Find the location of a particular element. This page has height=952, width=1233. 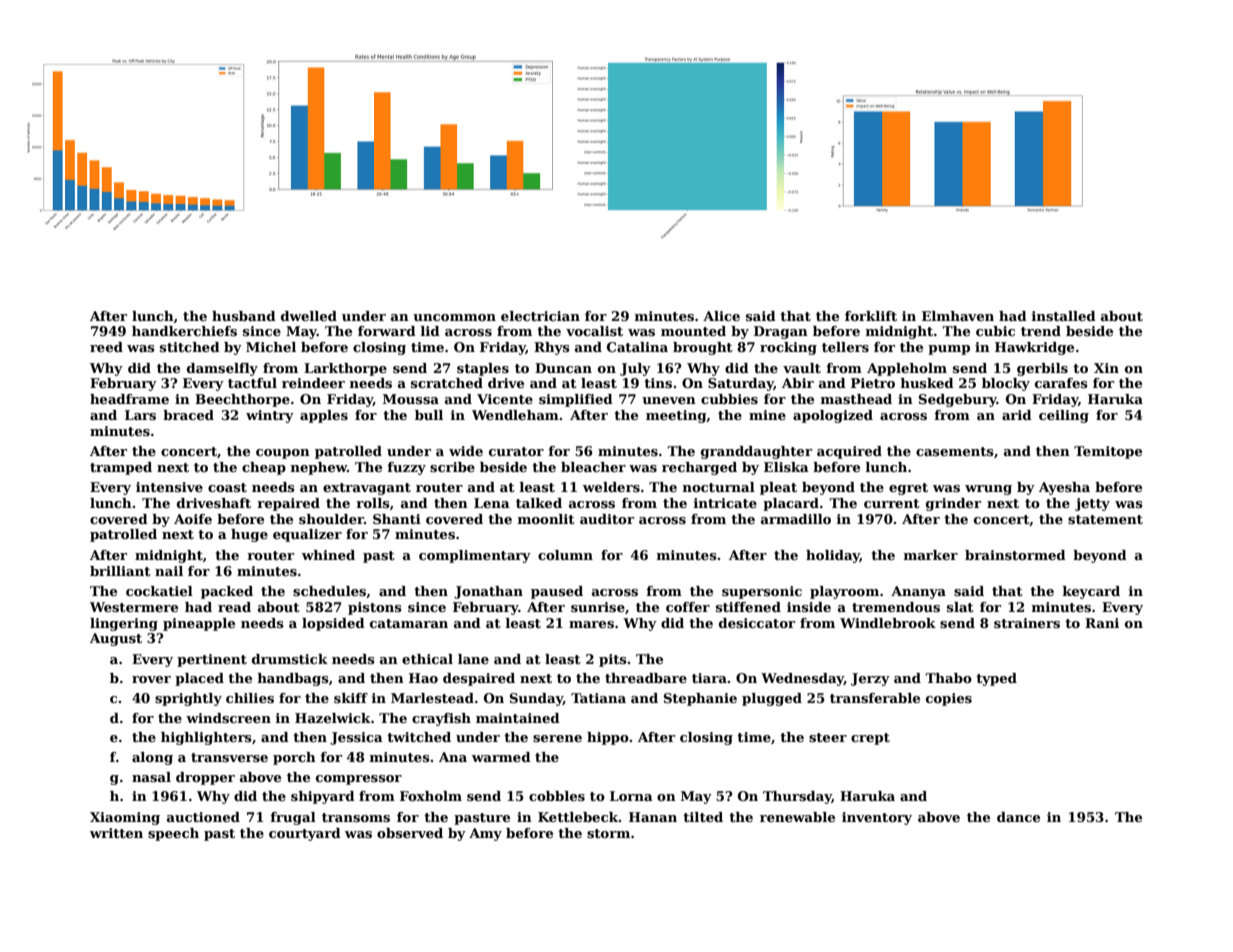

Amy is located at coordinates (485, 834).
